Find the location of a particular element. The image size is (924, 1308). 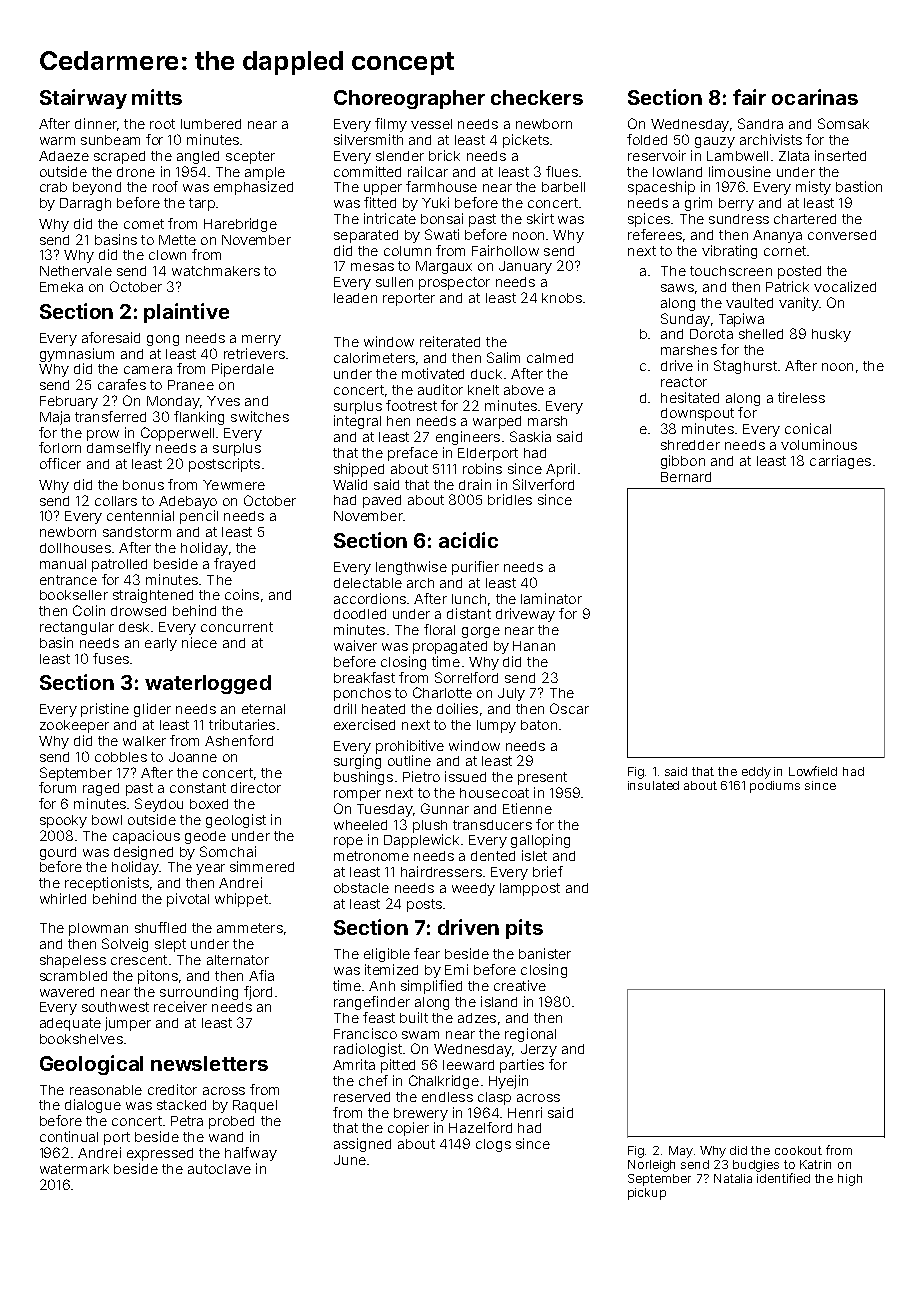

islet is located at coordinates (534, 855).
